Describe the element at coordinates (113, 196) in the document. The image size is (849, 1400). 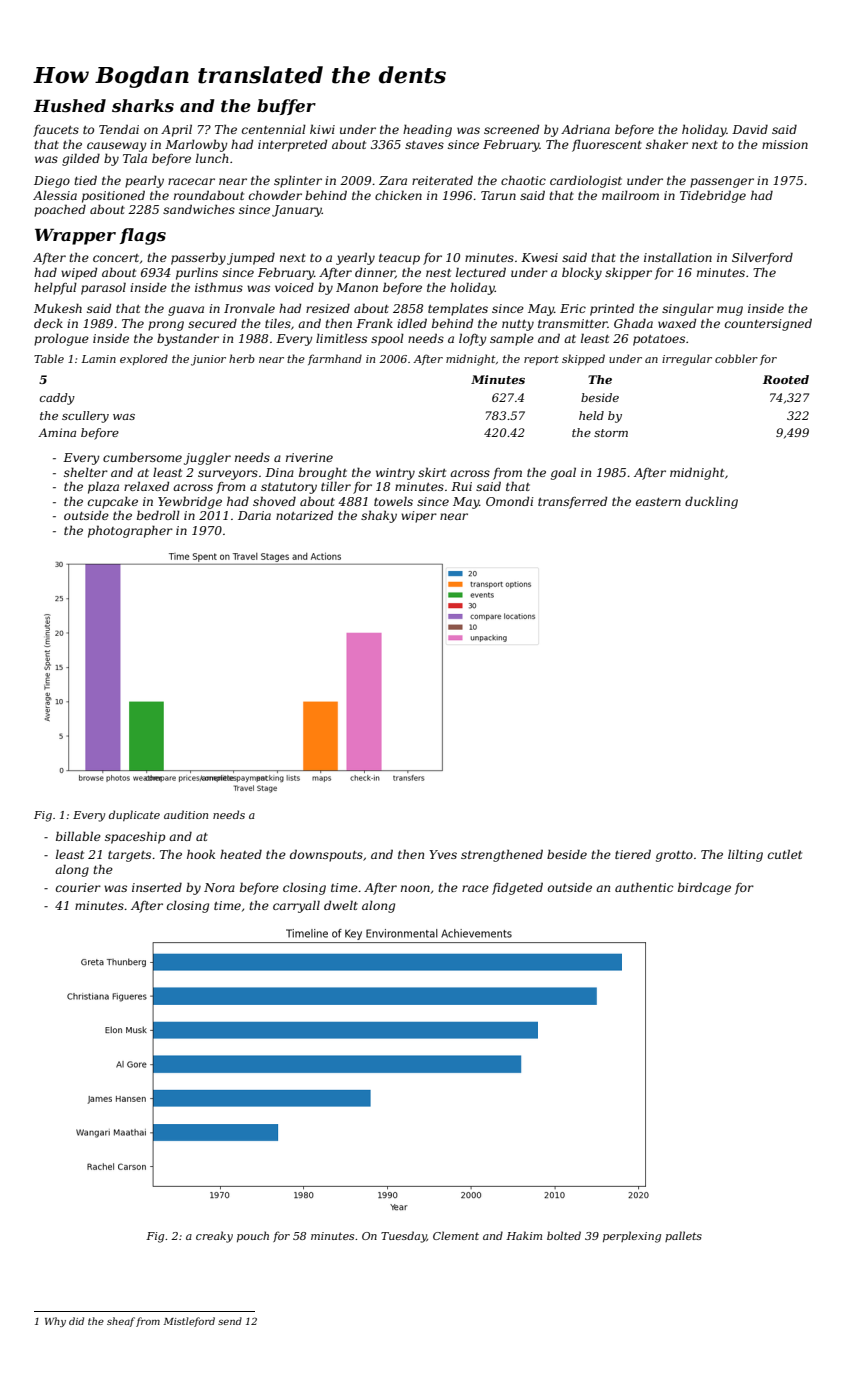
I see `positioned` at that location.
